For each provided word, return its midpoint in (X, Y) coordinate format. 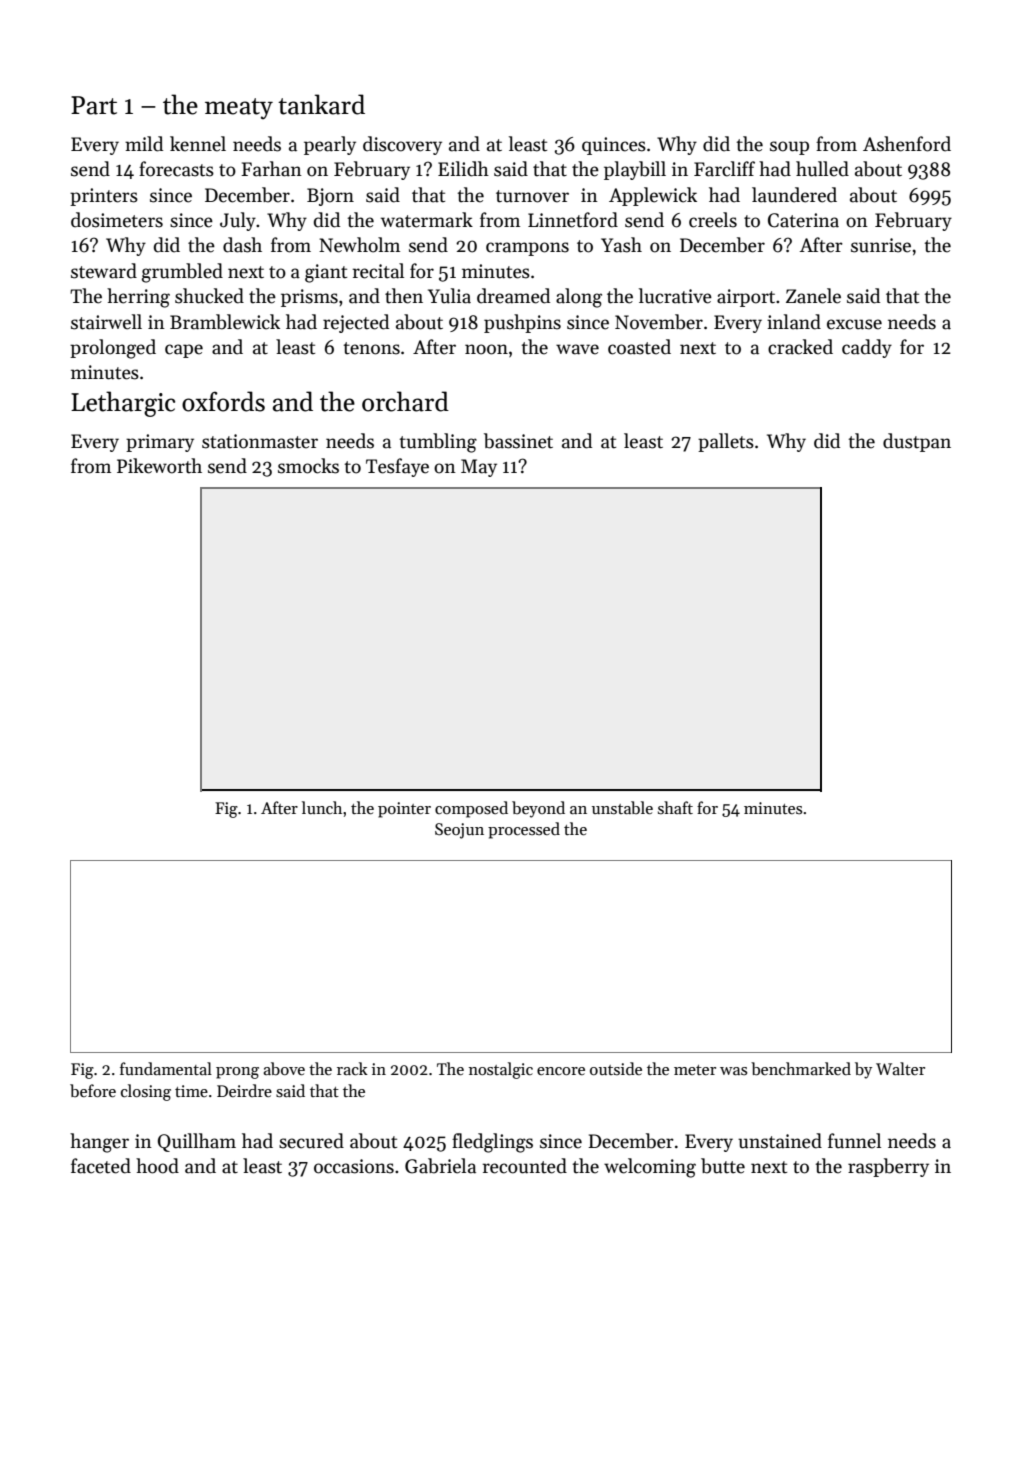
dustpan (917, 442)
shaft (675, 807)
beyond (538, 809)
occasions (354, 1166)
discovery (402, 145)
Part (94, 105)
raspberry (888, 1167)
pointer (404, 810)
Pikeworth (159, 466)
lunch (322, 807)
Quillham (197, 1142)
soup (789, 148)
